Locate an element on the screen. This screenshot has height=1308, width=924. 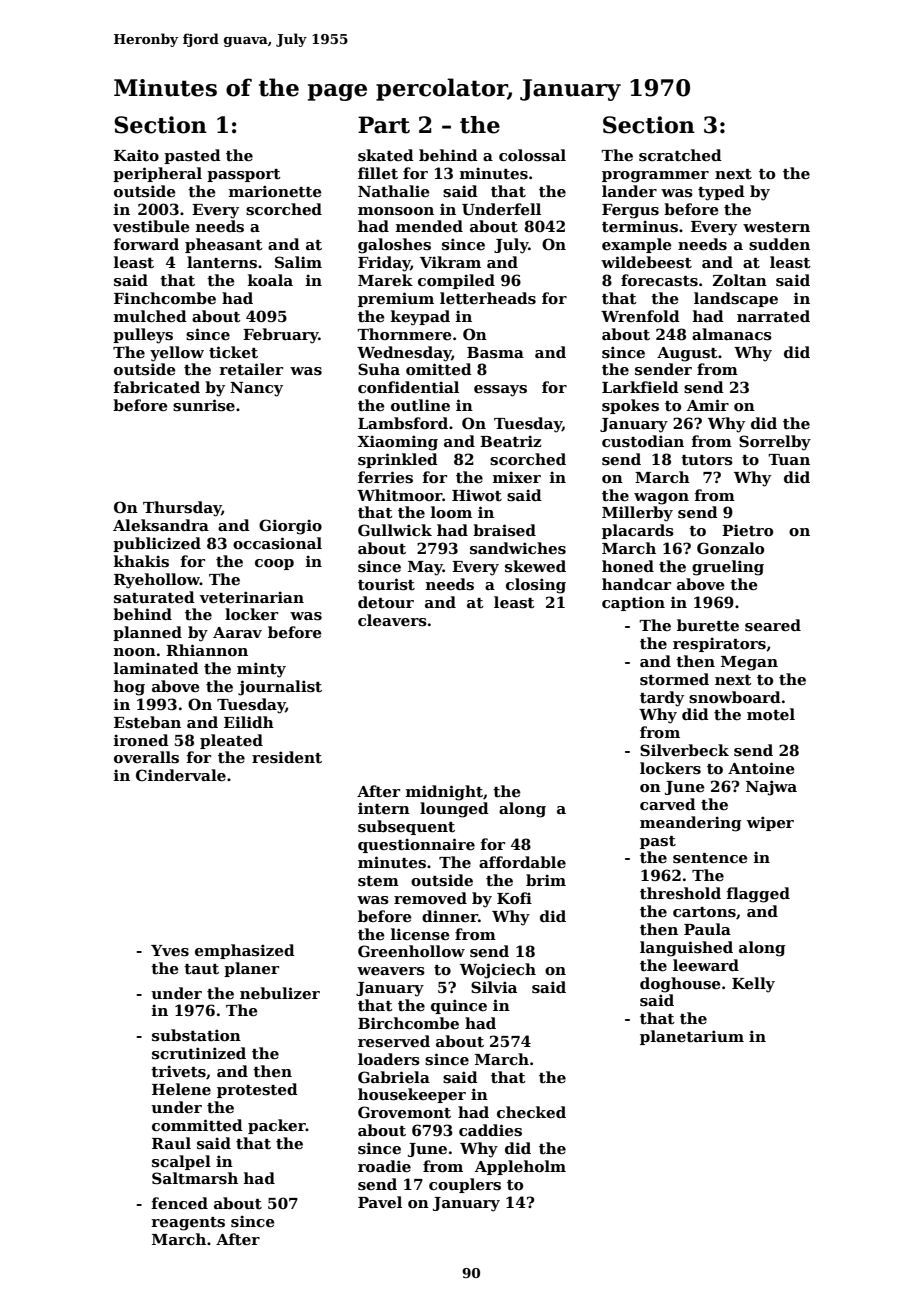
reagents is located at coordinates (188, 1224).
